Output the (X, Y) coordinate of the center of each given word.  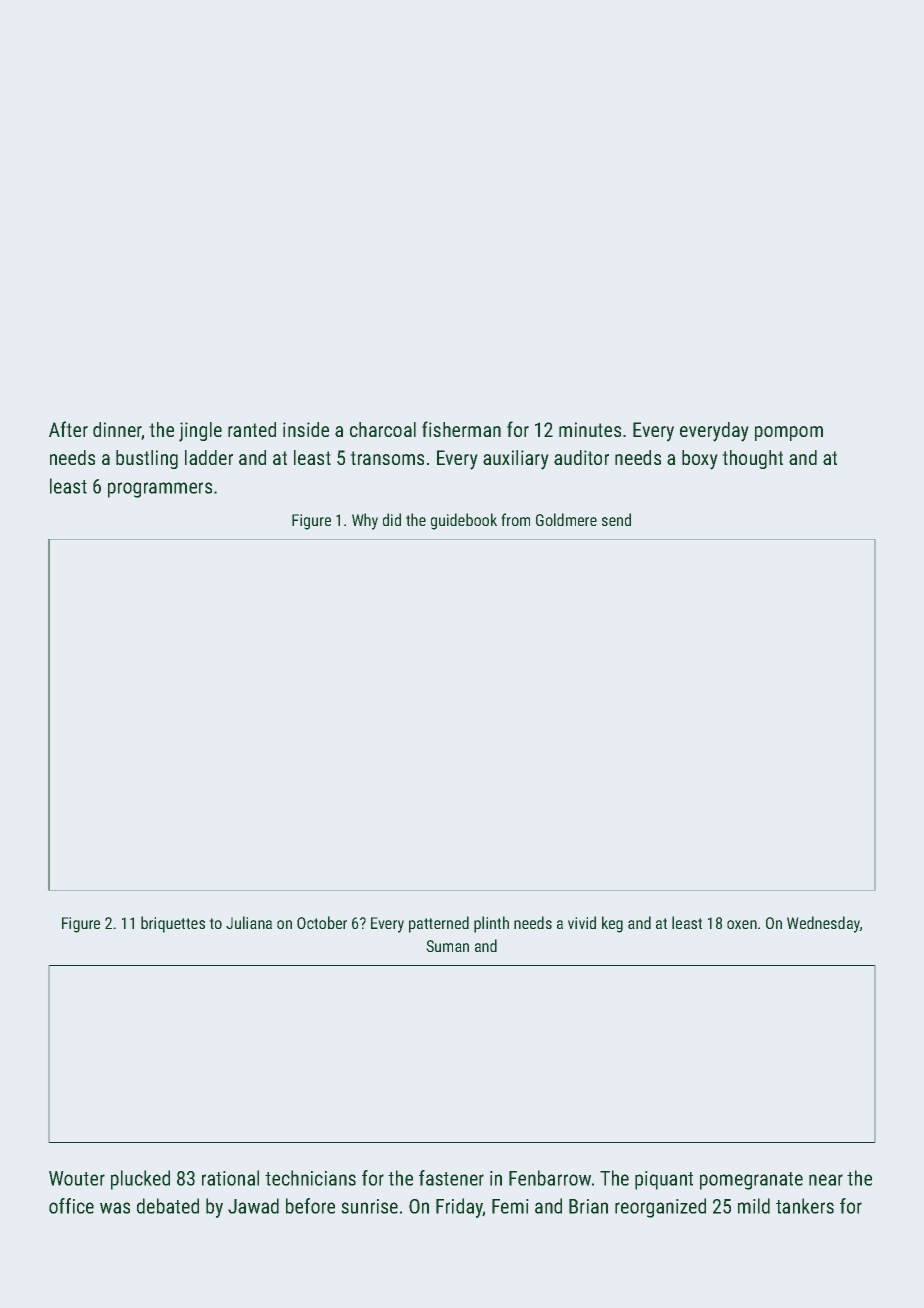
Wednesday (823, 924)
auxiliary (516, 460)
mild (754, 1206)
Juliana (249, 922)
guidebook (464, 521)
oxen (742, 924)
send (616, 519)
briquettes (173, 924)
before (310, 1206)
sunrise (369, 1206)
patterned (439, 924)
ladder (209, 457)
